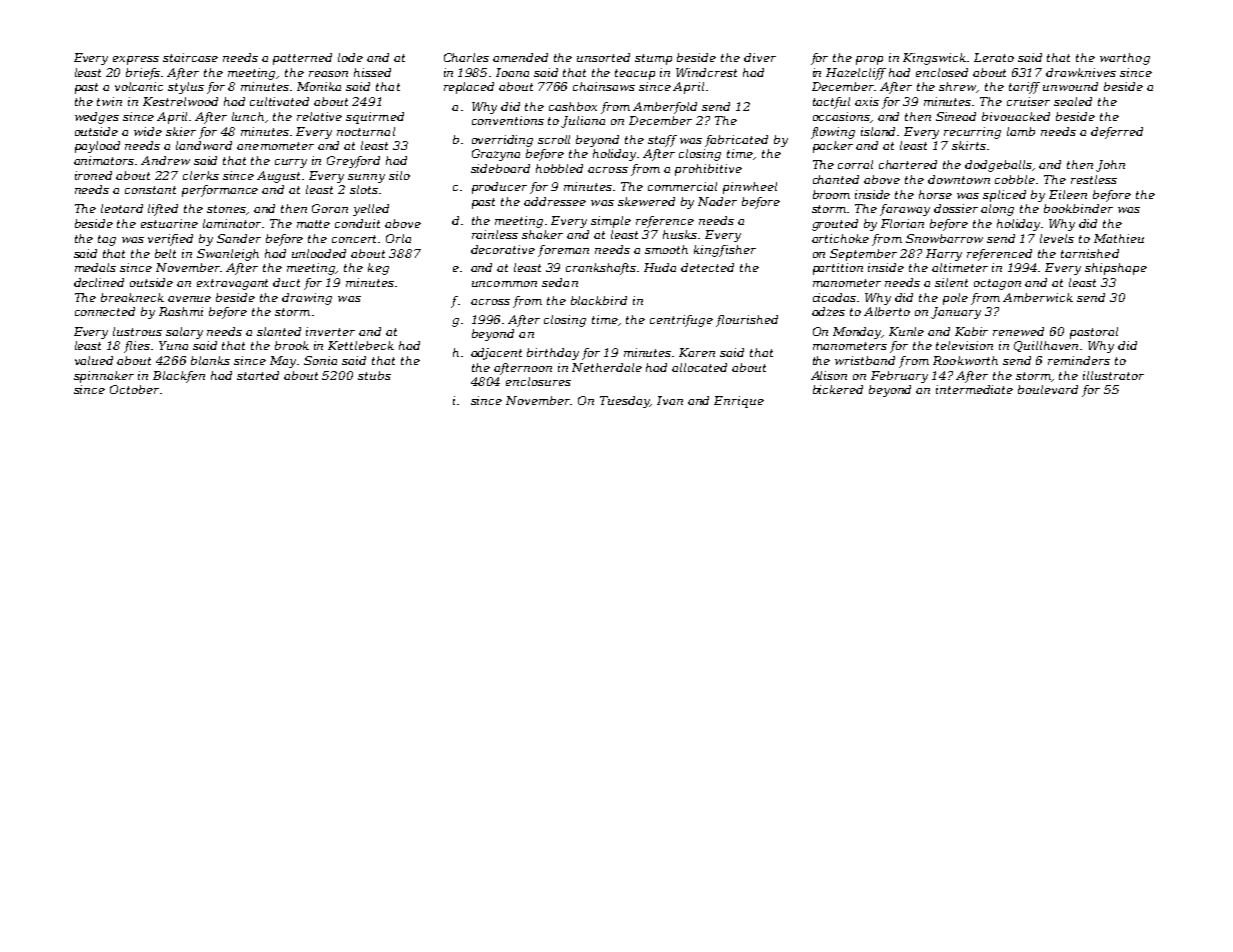  I want to click on Kingswick, so click(934, 59).
